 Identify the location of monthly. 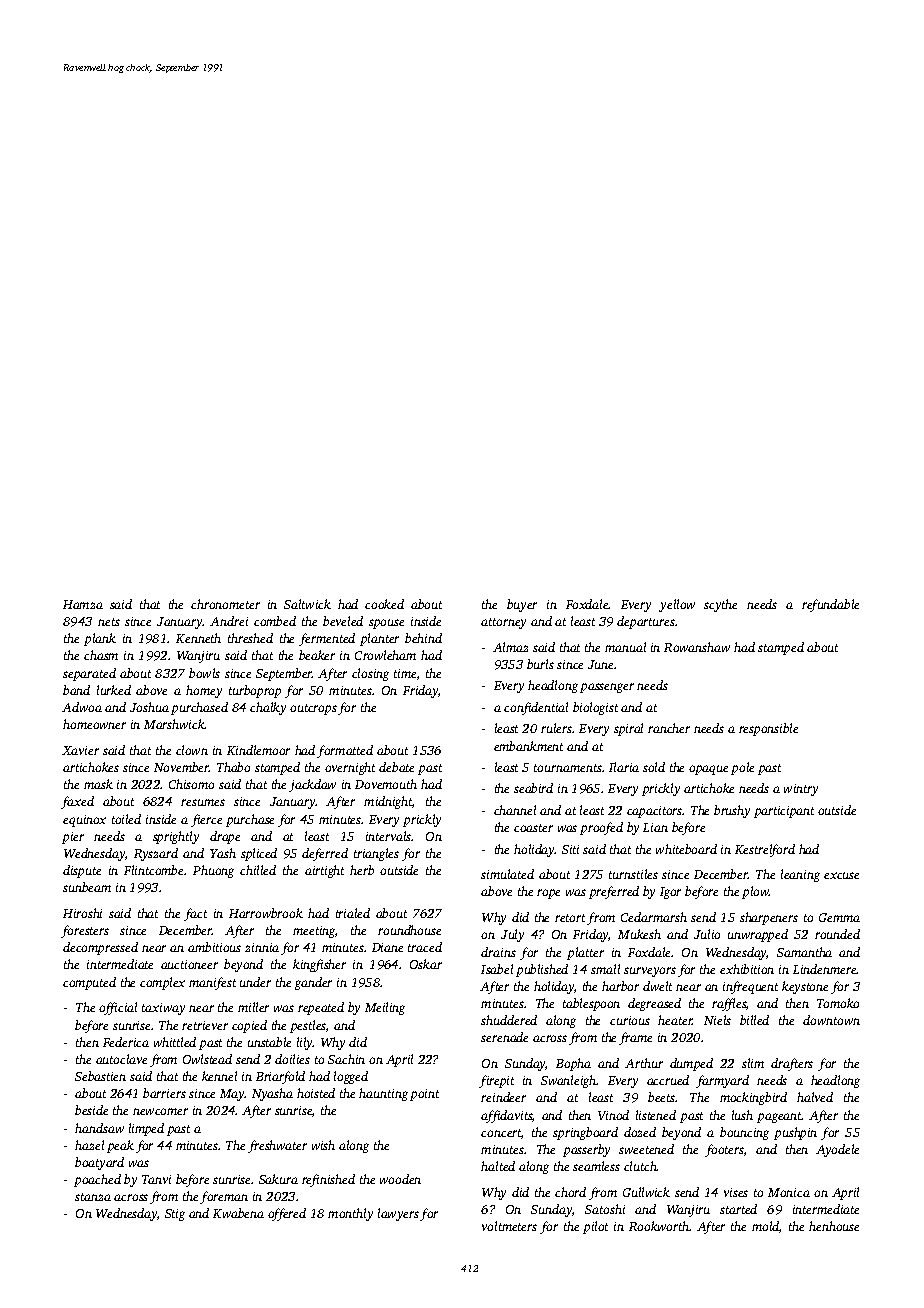
(350, 1214).
